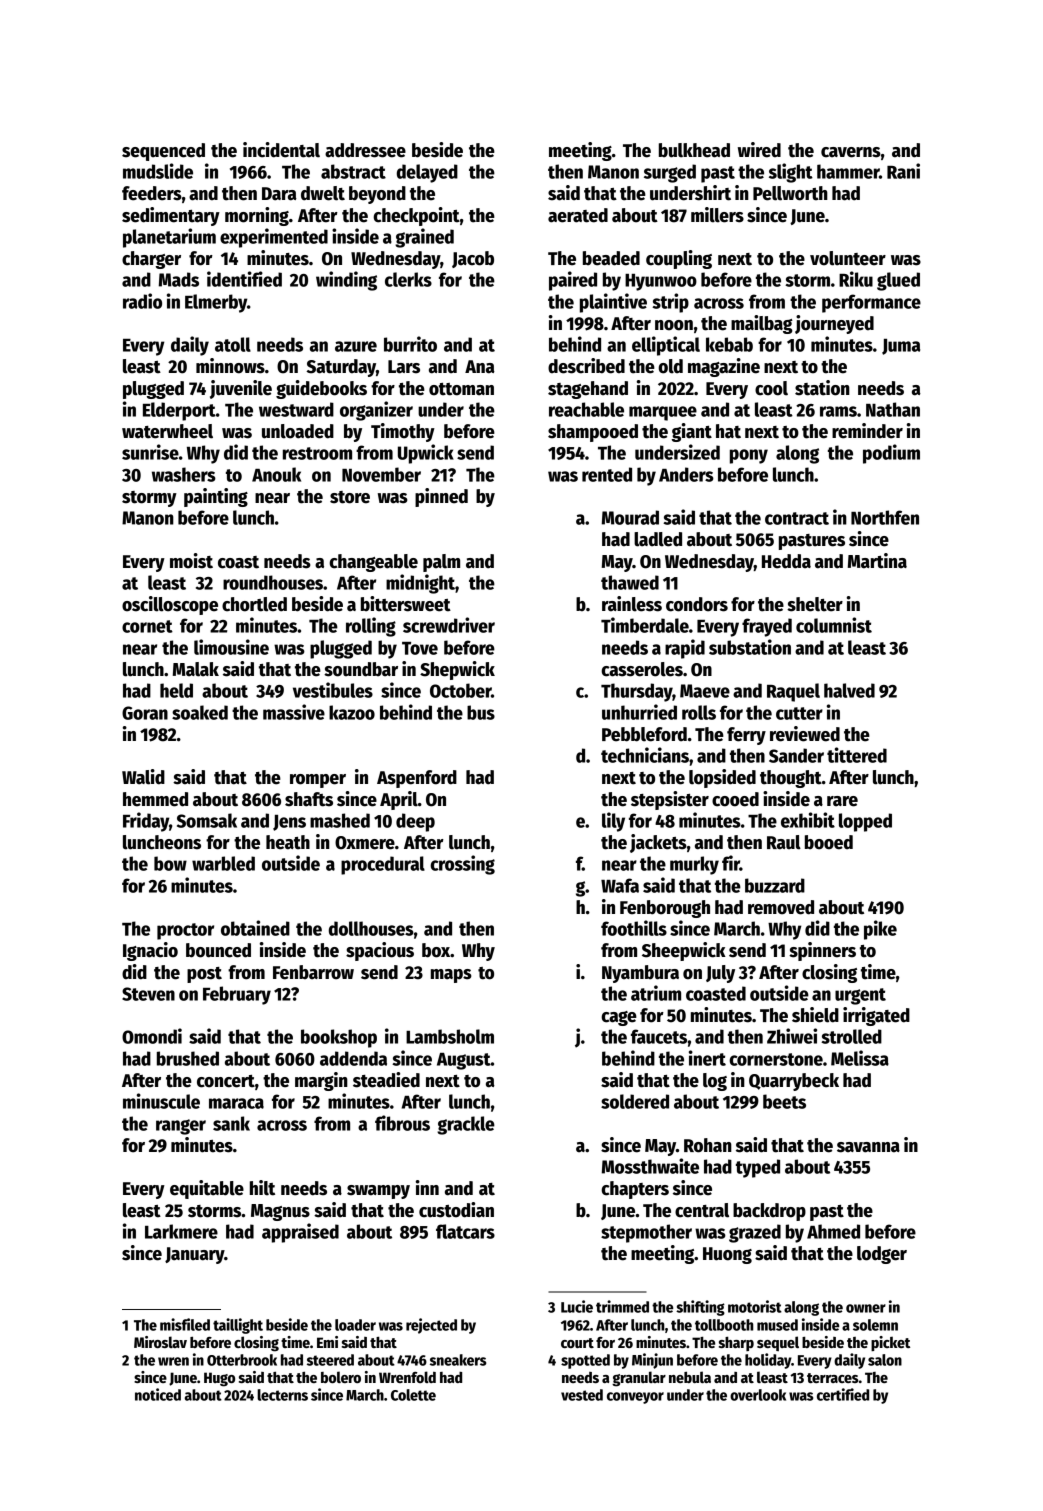 The height and width of the image is (1511, 1043). I want to click on lecterns, so click(282, 1395).
